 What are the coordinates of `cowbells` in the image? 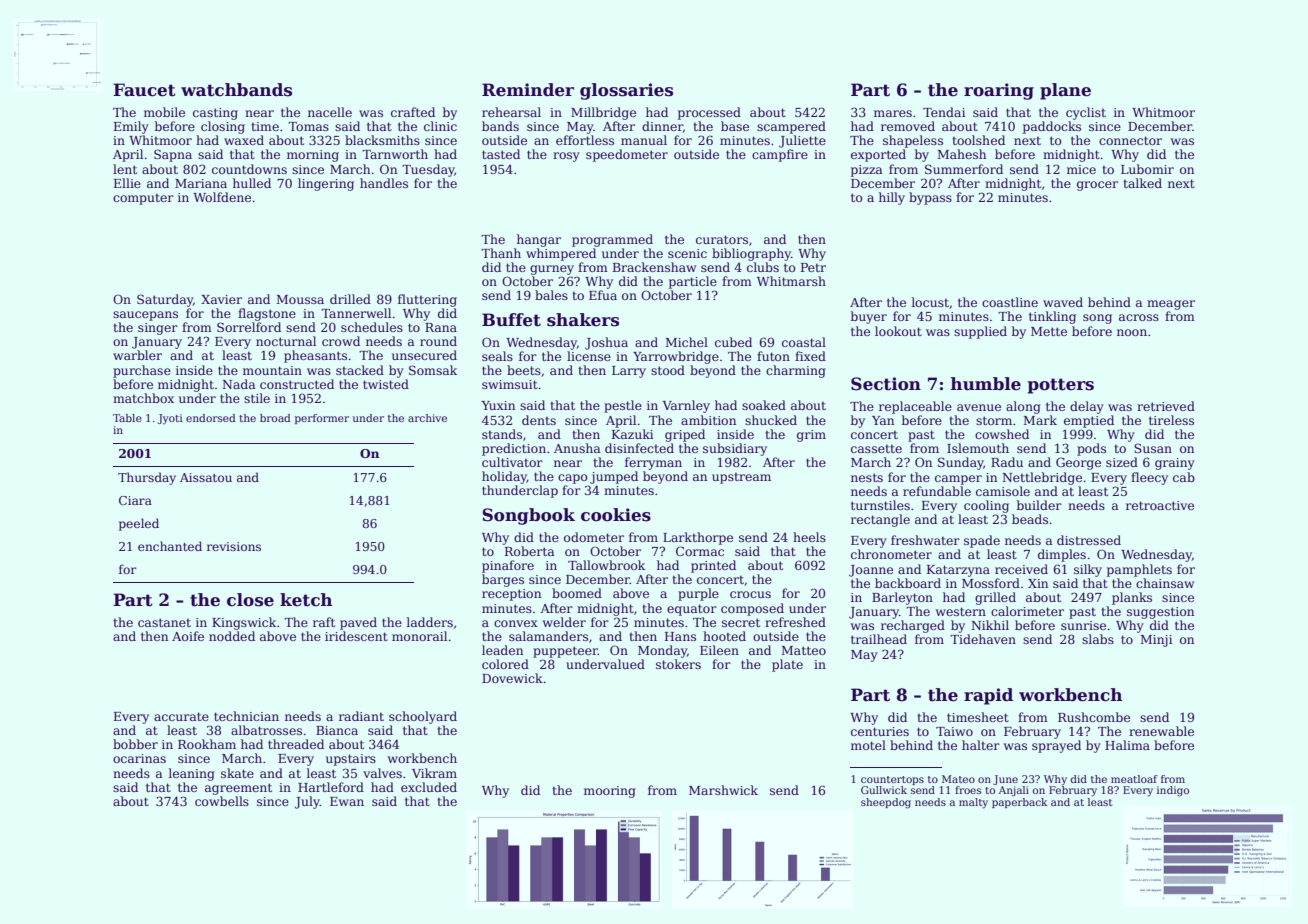 It's located at (222, 801).
